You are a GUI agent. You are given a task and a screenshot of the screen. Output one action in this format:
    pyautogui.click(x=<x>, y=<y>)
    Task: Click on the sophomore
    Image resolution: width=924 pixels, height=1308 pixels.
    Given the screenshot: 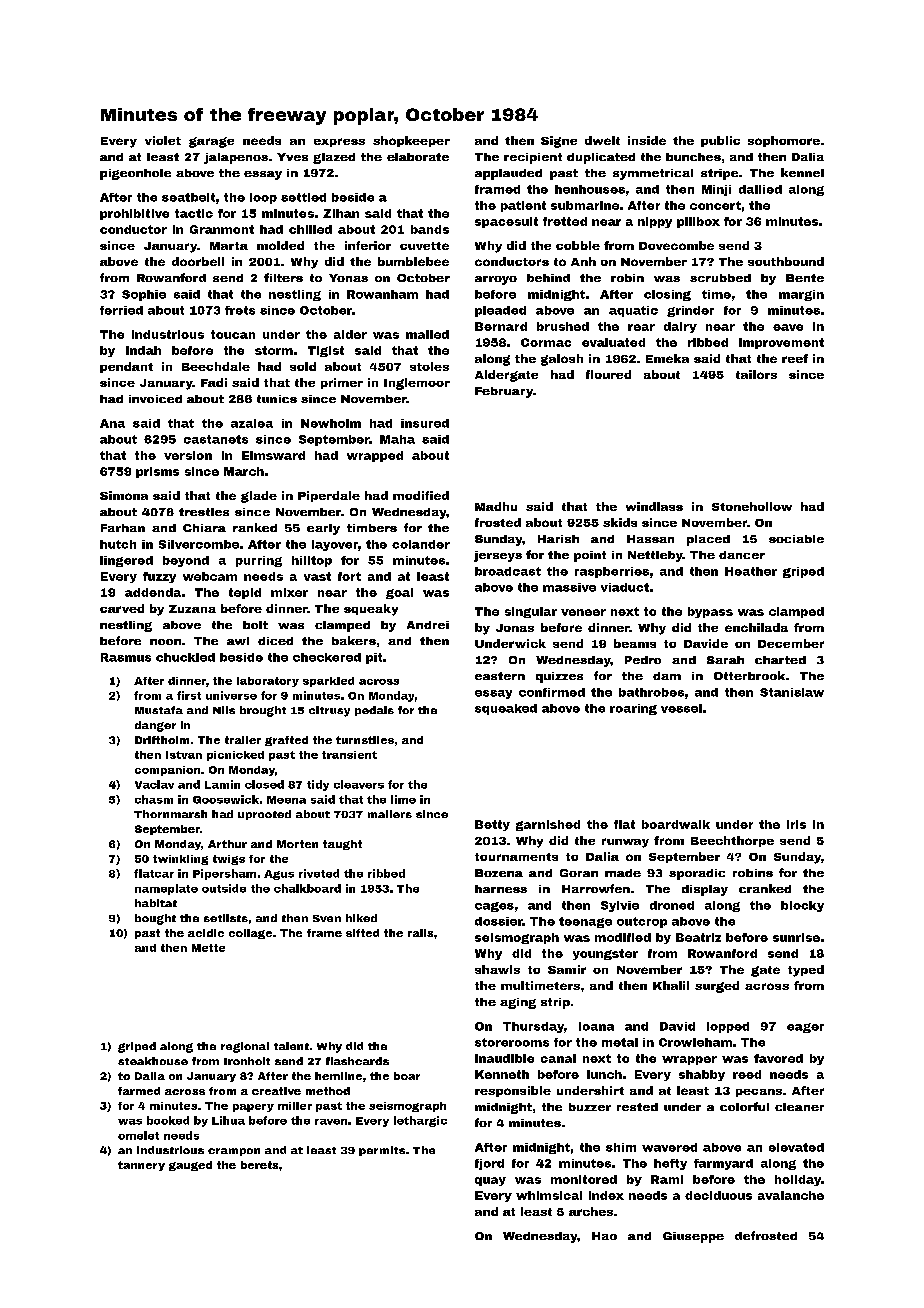 What is the action you would take?
    pyautogui.click(x=784, y=141)
